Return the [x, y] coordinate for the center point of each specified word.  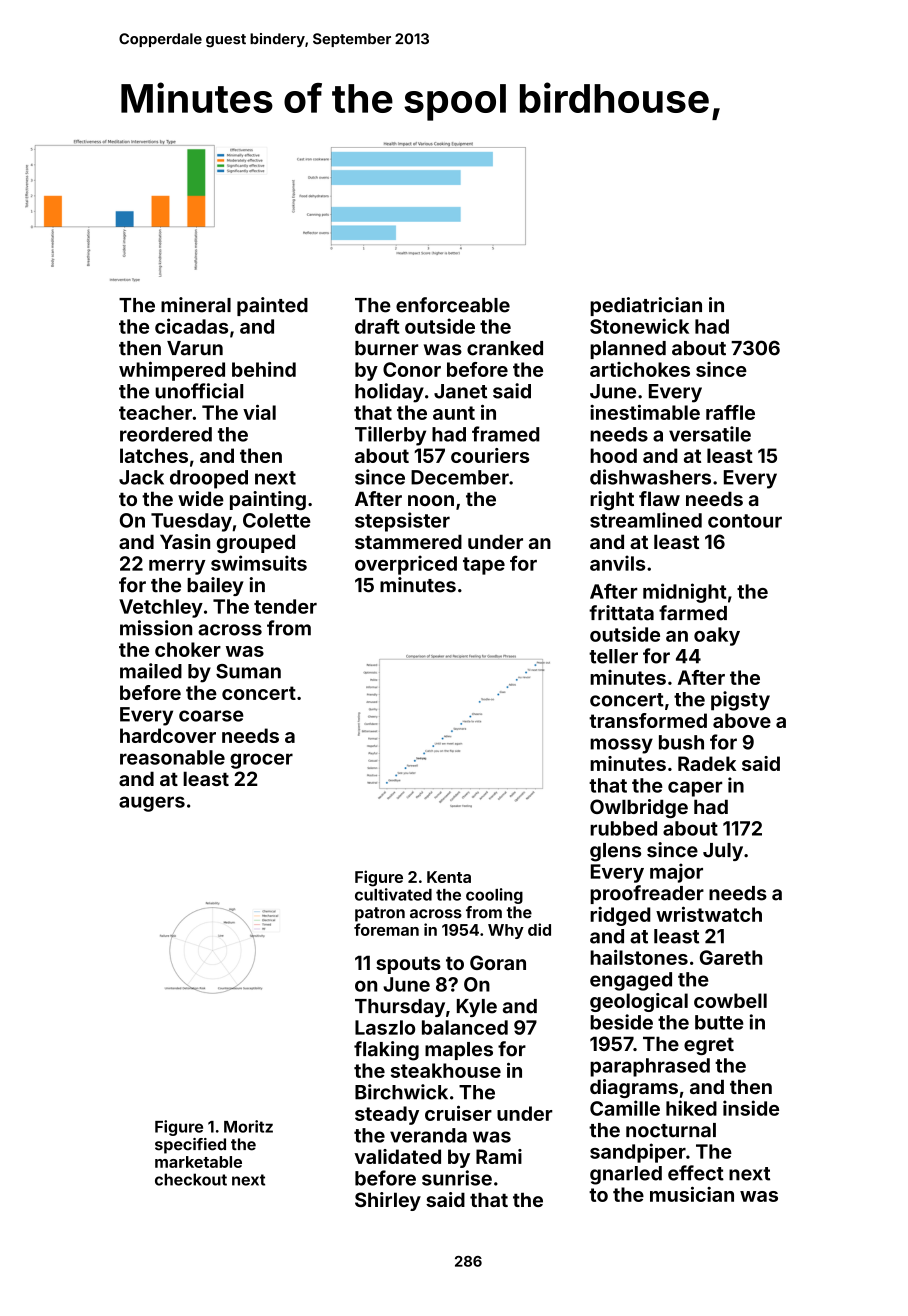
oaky [717, 636]
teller [613, 656]
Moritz [248, 1126]
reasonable [172, 757]
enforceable [453, 305]
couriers [490, 455]
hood [613, 455]
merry [177, 567]
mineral [196, 305]
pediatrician [646, 306]
